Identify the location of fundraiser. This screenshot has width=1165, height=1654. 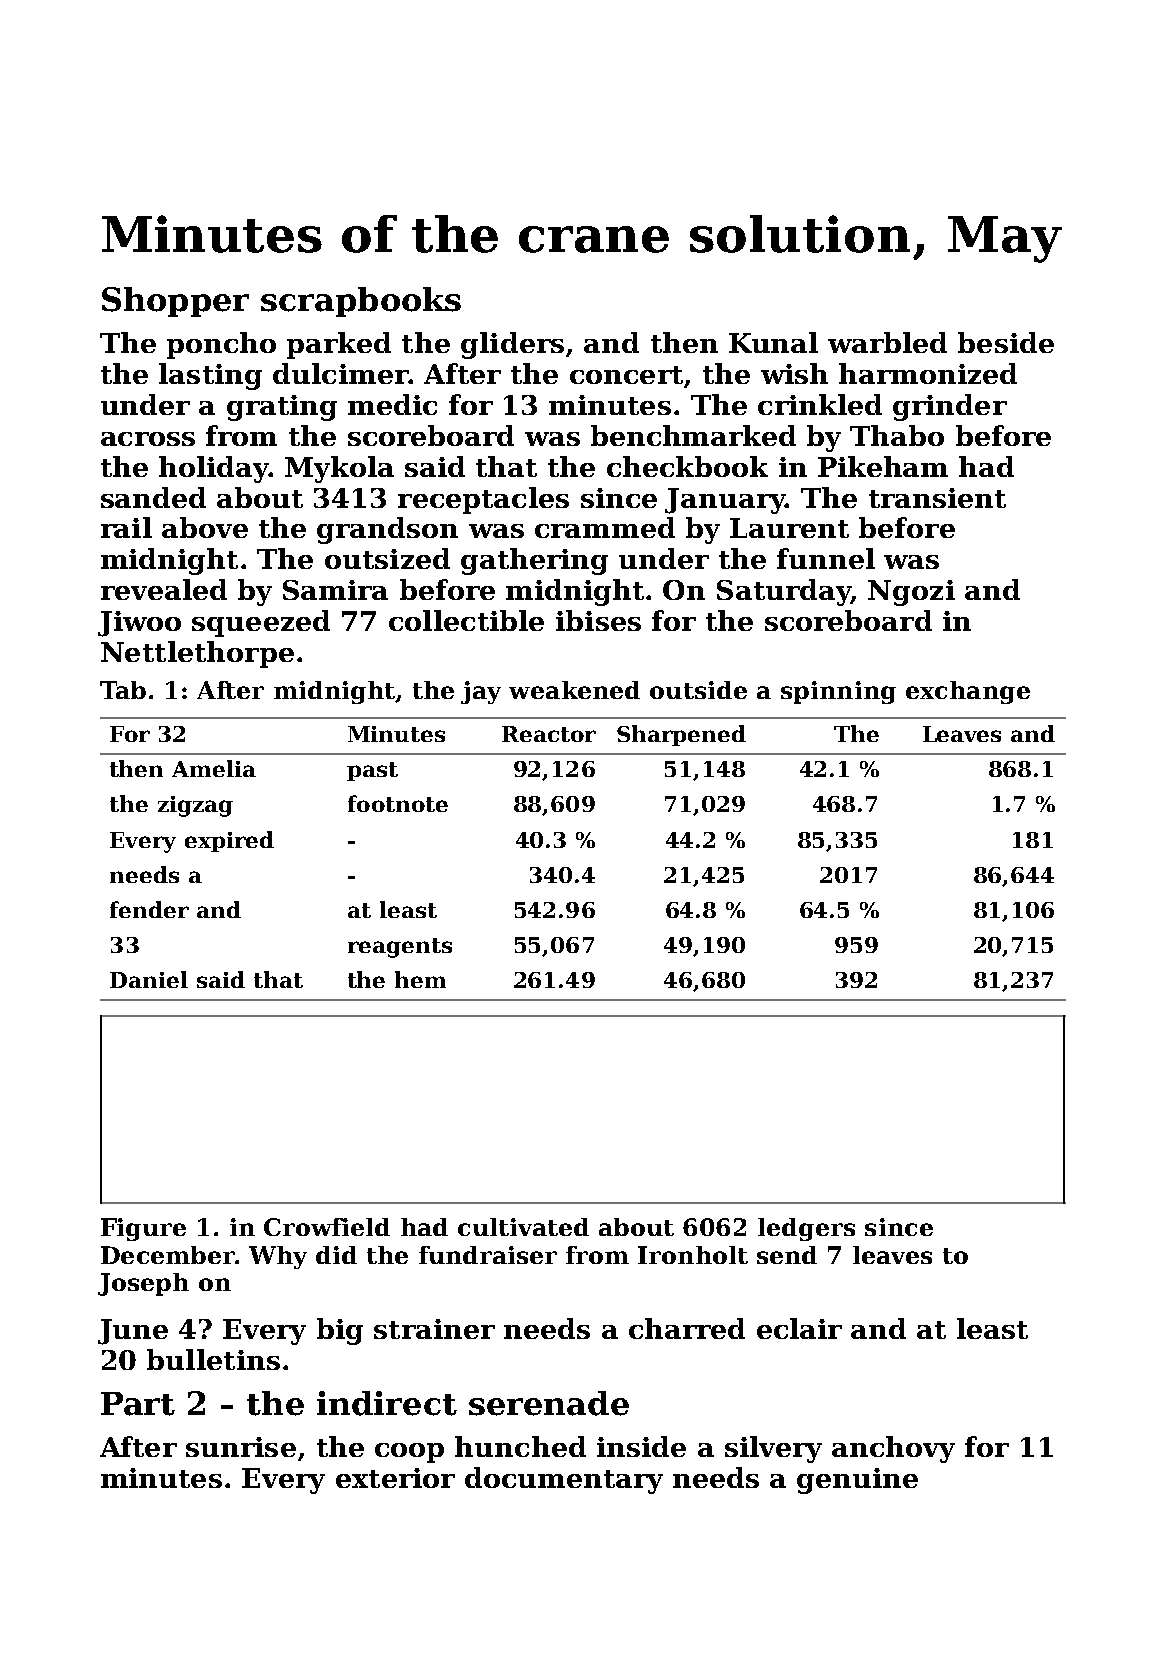
(488, 1255).
